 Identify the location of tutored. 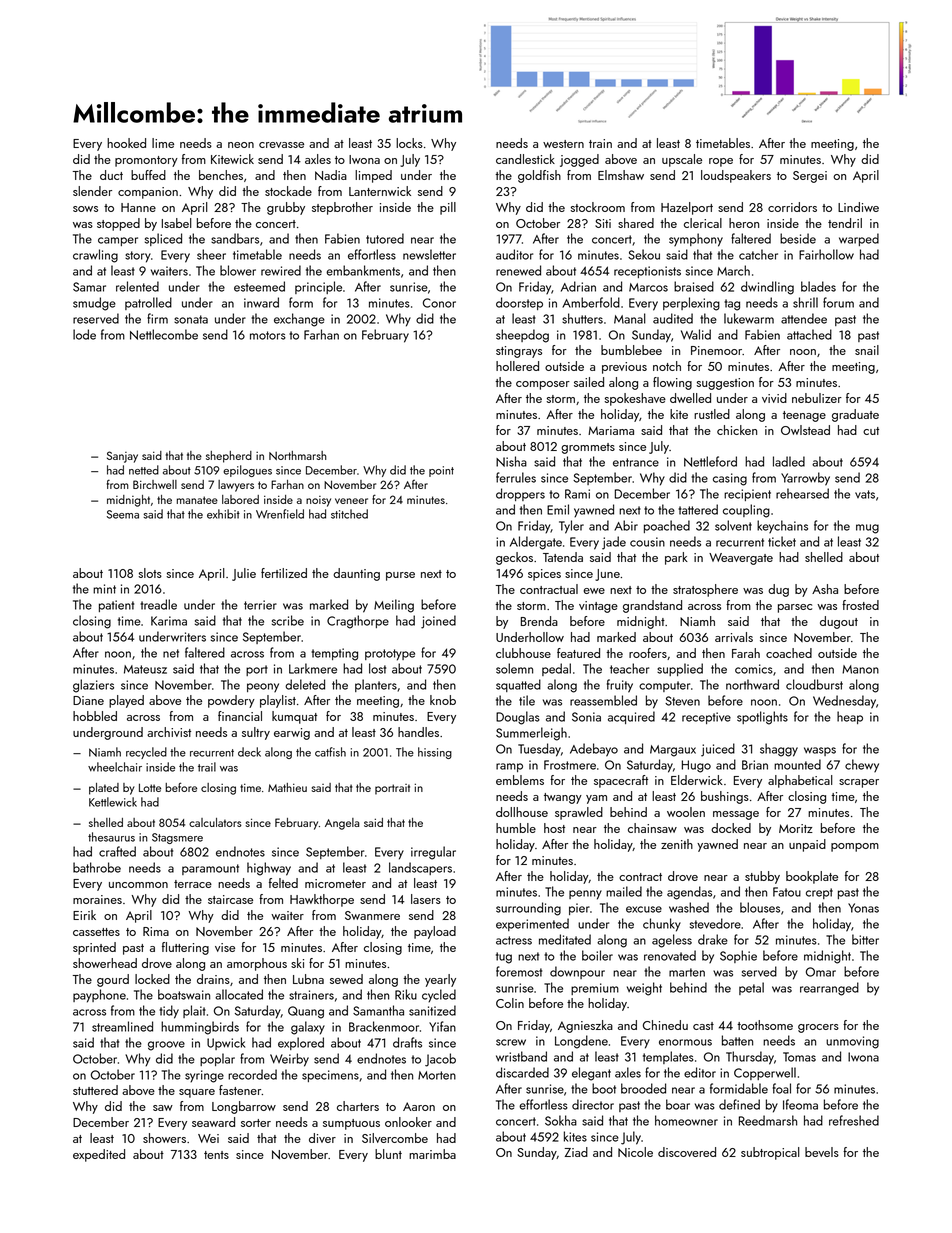
(385, 238).
